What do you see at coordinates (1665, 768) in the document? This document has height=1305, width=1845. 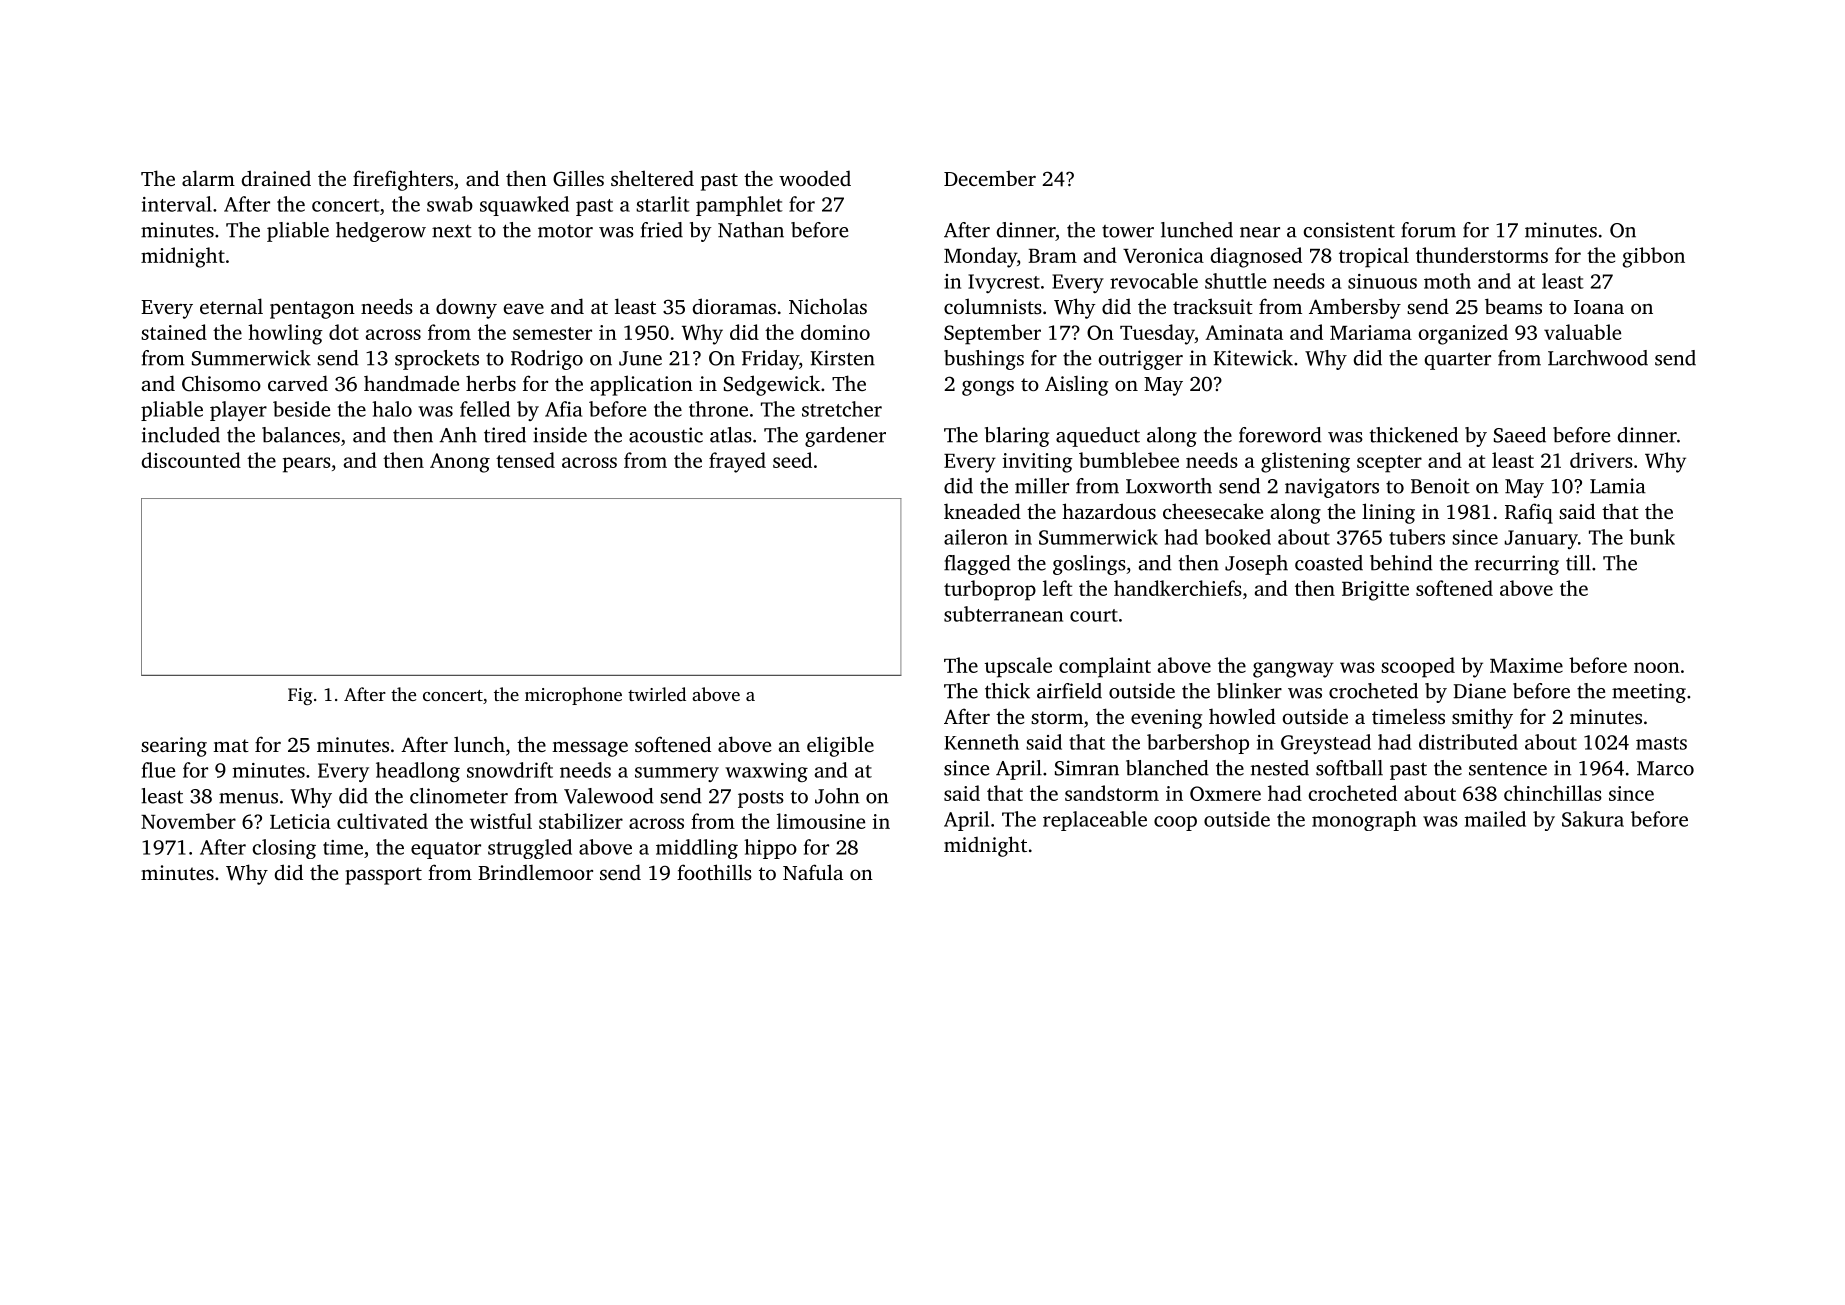 I see `Marco` at bounding box center [1665, 768].
